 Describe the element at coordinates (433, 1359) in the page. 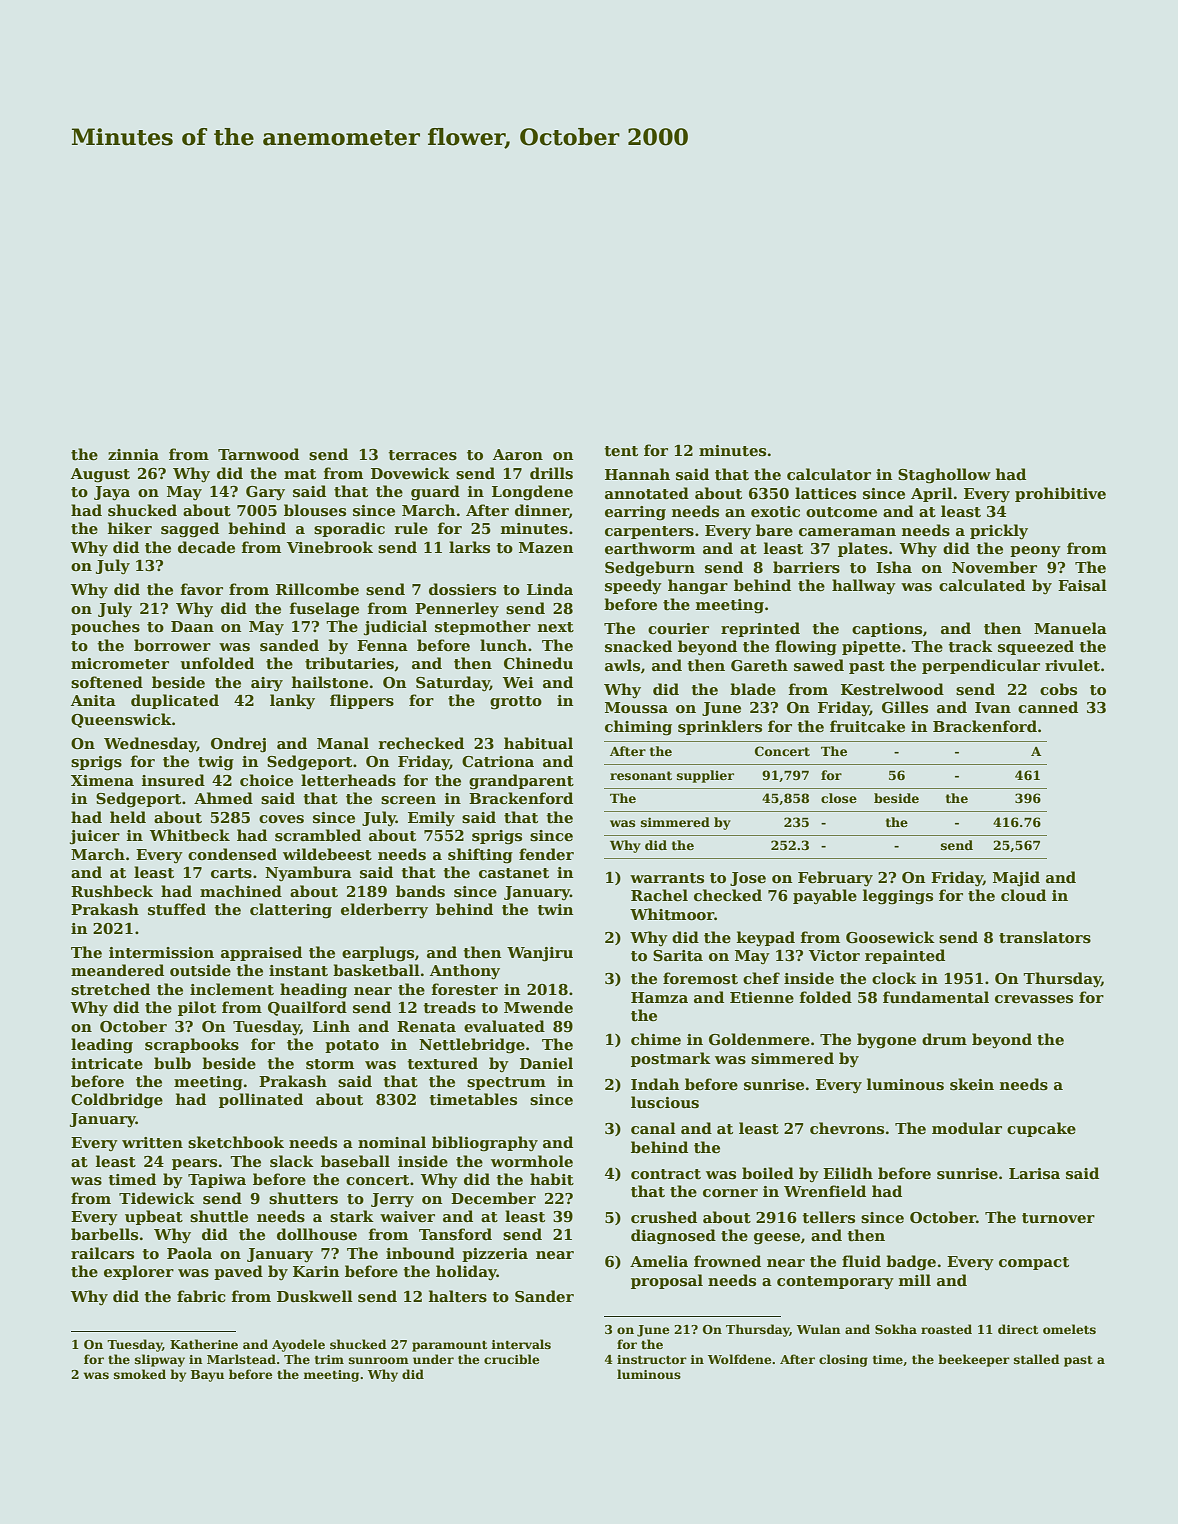

I see `under` at that location.
